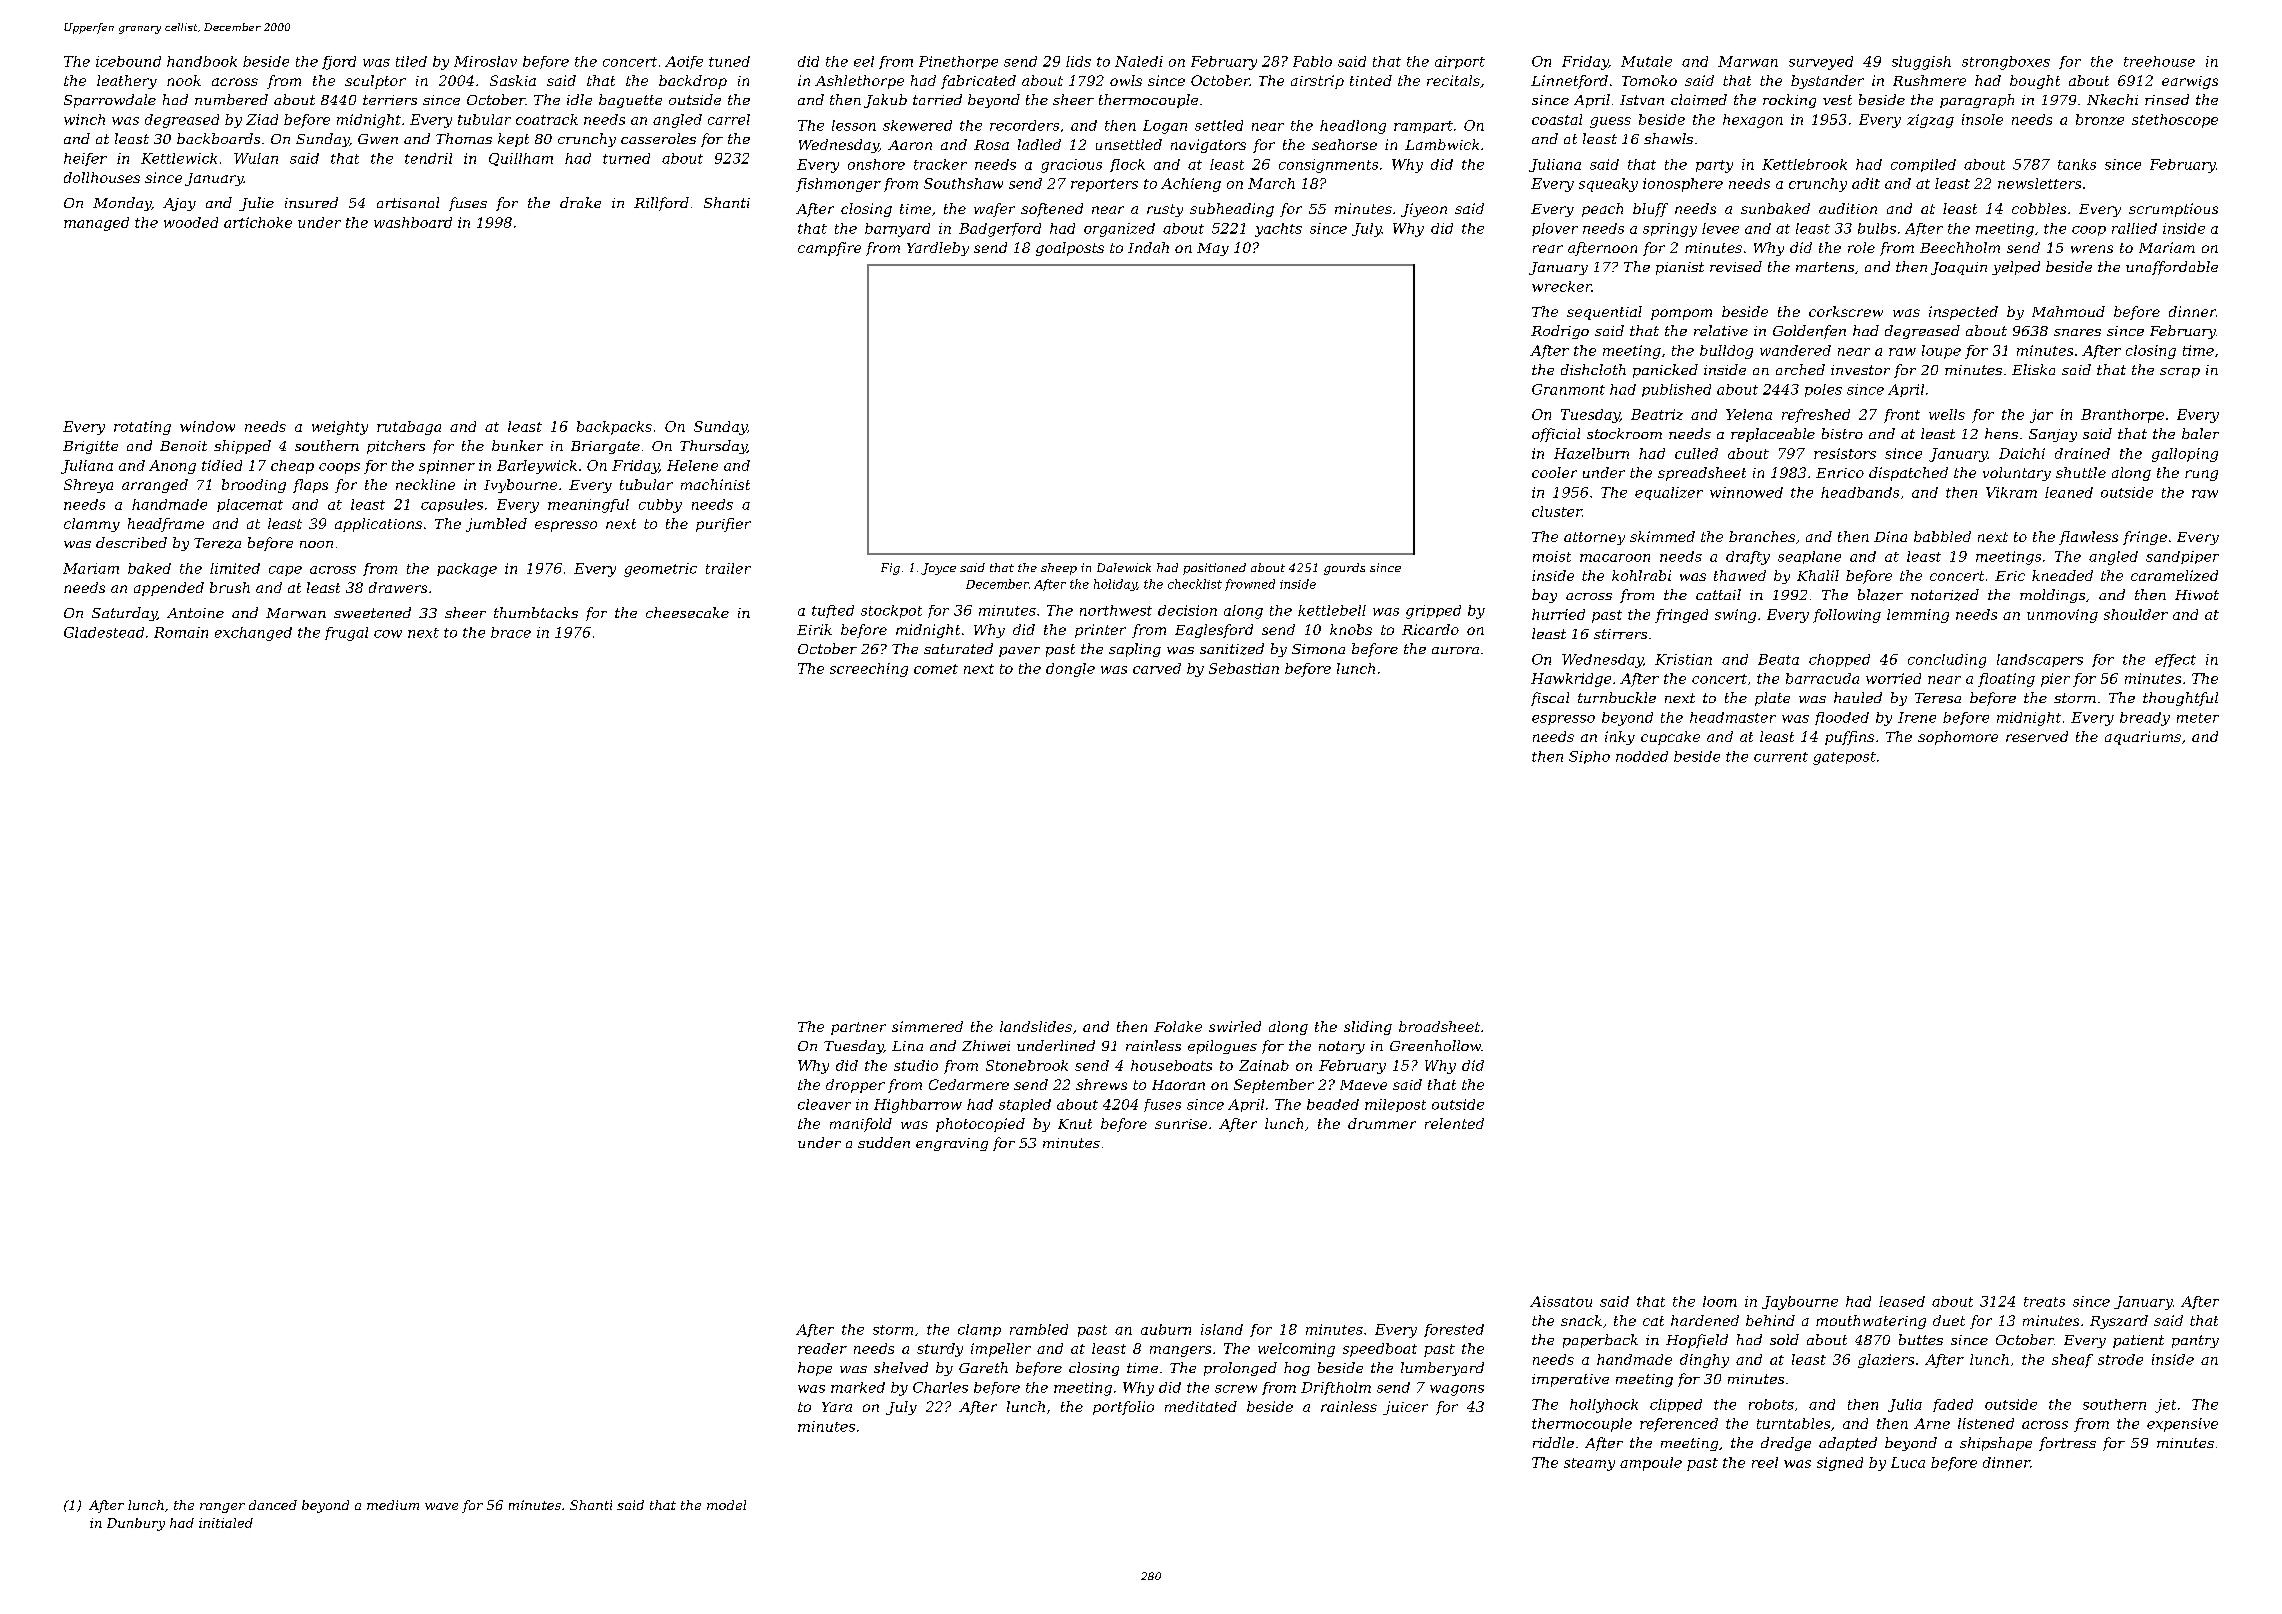 This document has height=1614, width=2282. What do you see at coordinates (1000, 230) in the document?
I see `Badgerford` at bounding box center [1000, 230].
